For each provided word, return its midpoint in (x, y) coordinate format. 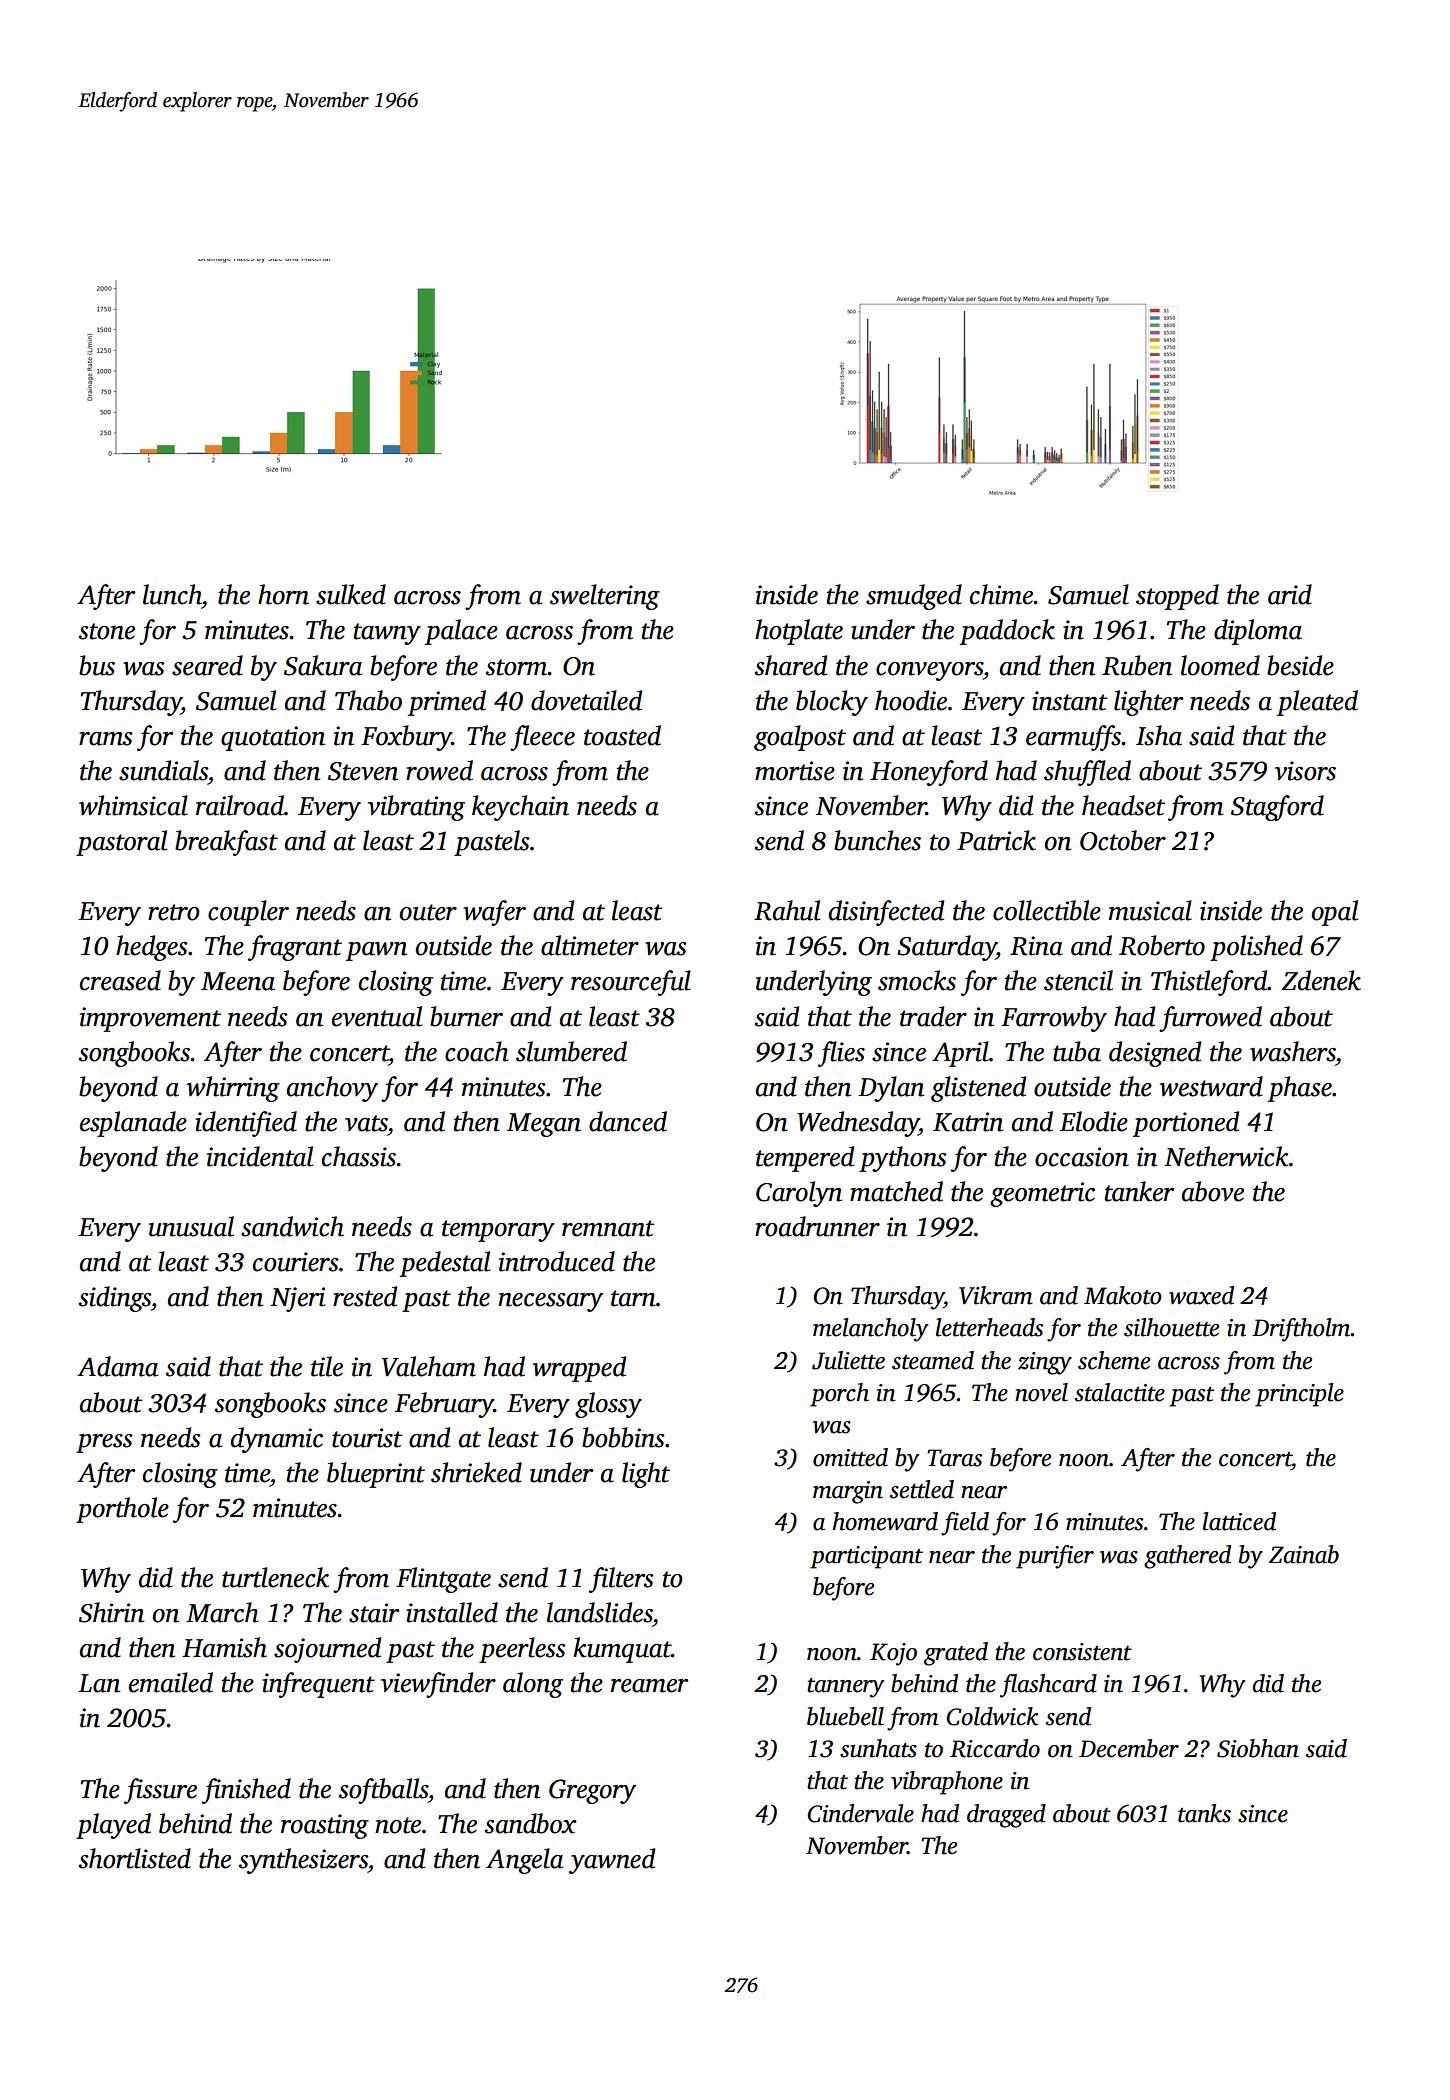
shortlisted (135, 1858)
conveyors (929, 671)
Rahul (787, 910)
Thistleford (1209, 983)
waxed (1201, 1295)
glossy (608, 1405)
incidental (260, 1156)
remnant (608, 1228)
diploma (1258, 632)
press (104, 1443)
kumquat (622, 1650)
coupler (248, 913)
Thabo (368, 700)
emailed (171, 1682)
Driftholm (1301, 1330)
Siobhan (1258, 1748)
